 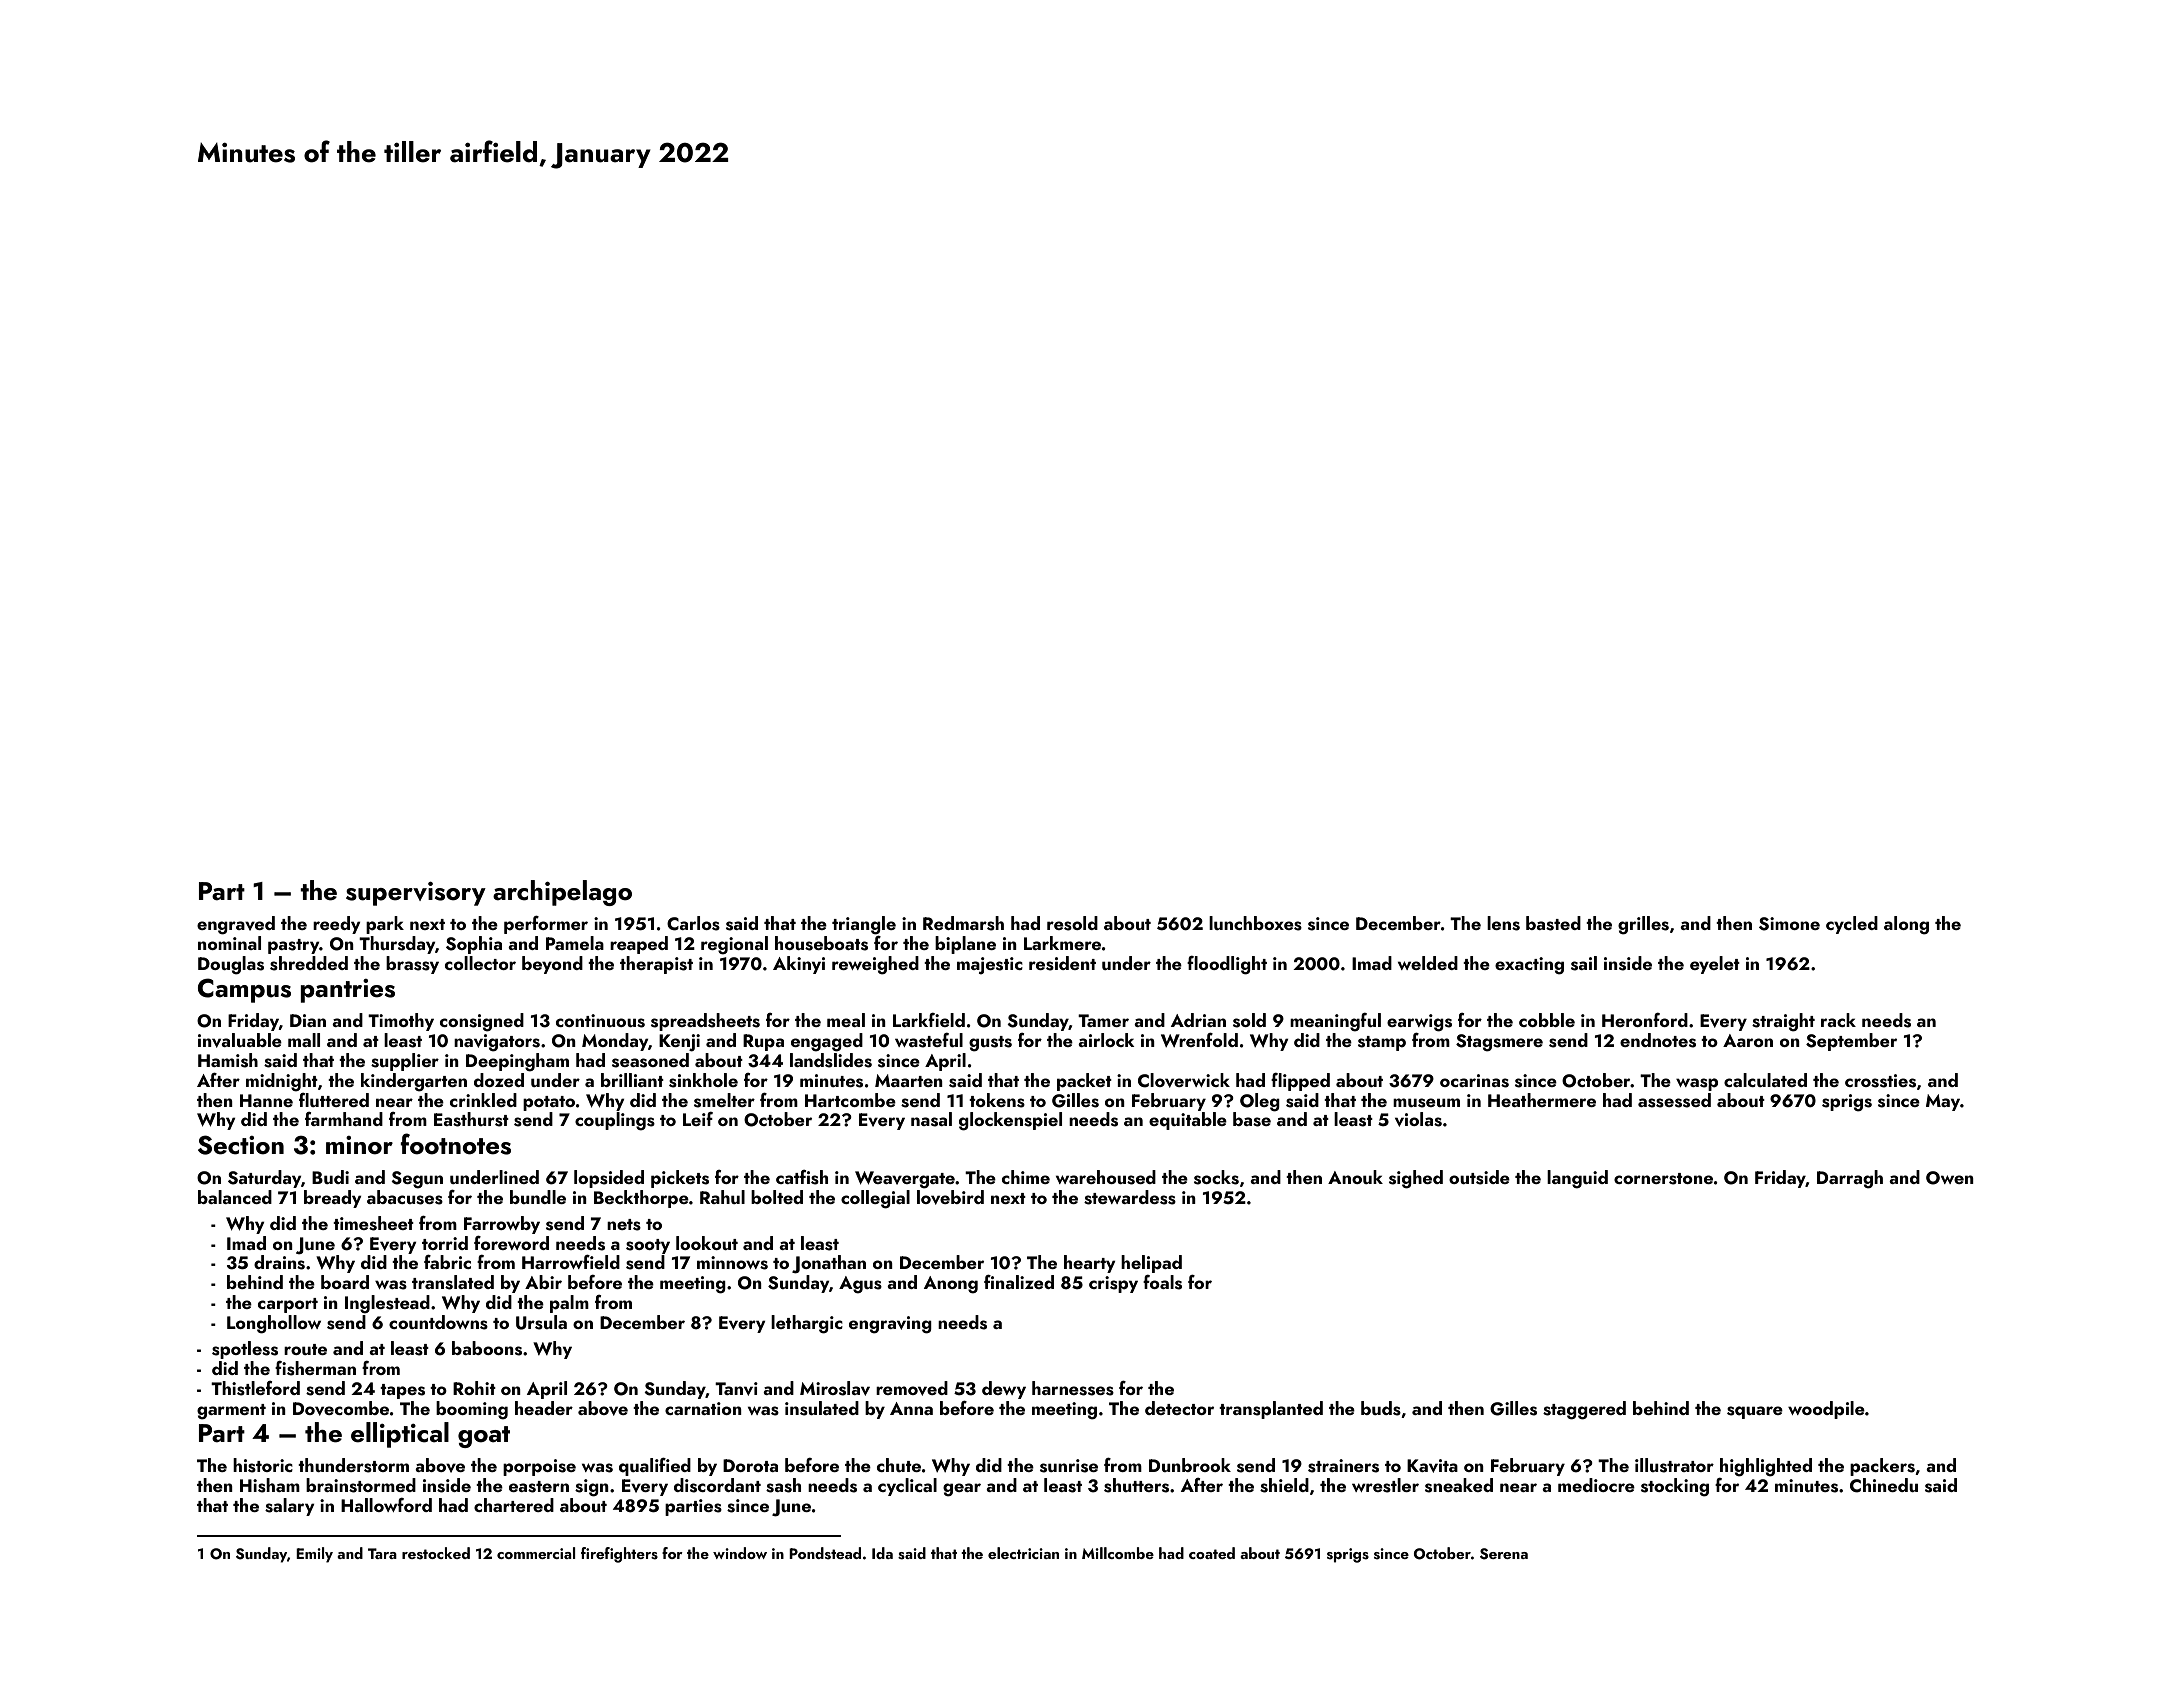 I want to click on midnight, so click(x=282, y=1082).
